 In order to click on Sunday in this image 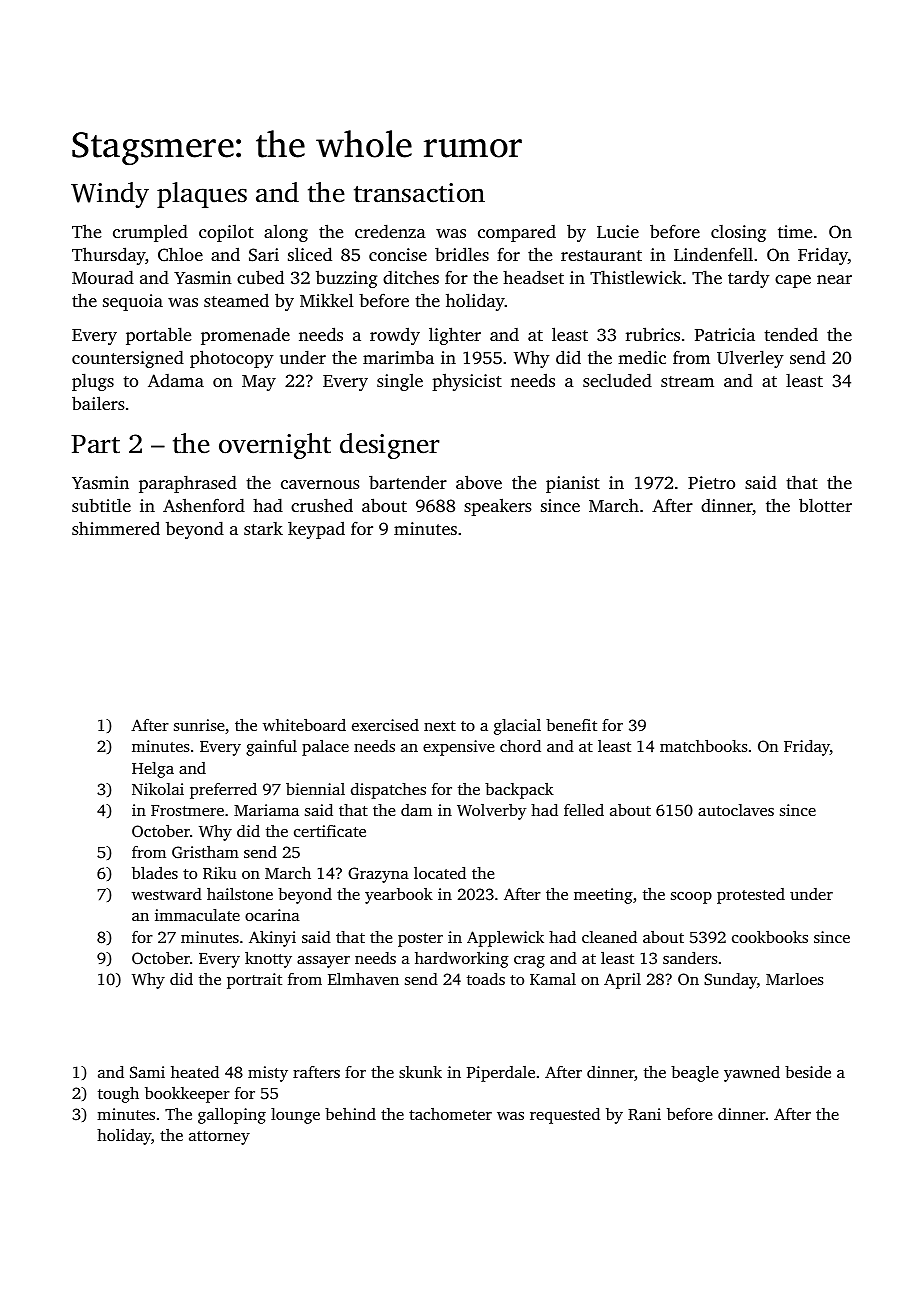, I will do `click(730, 981)`.
